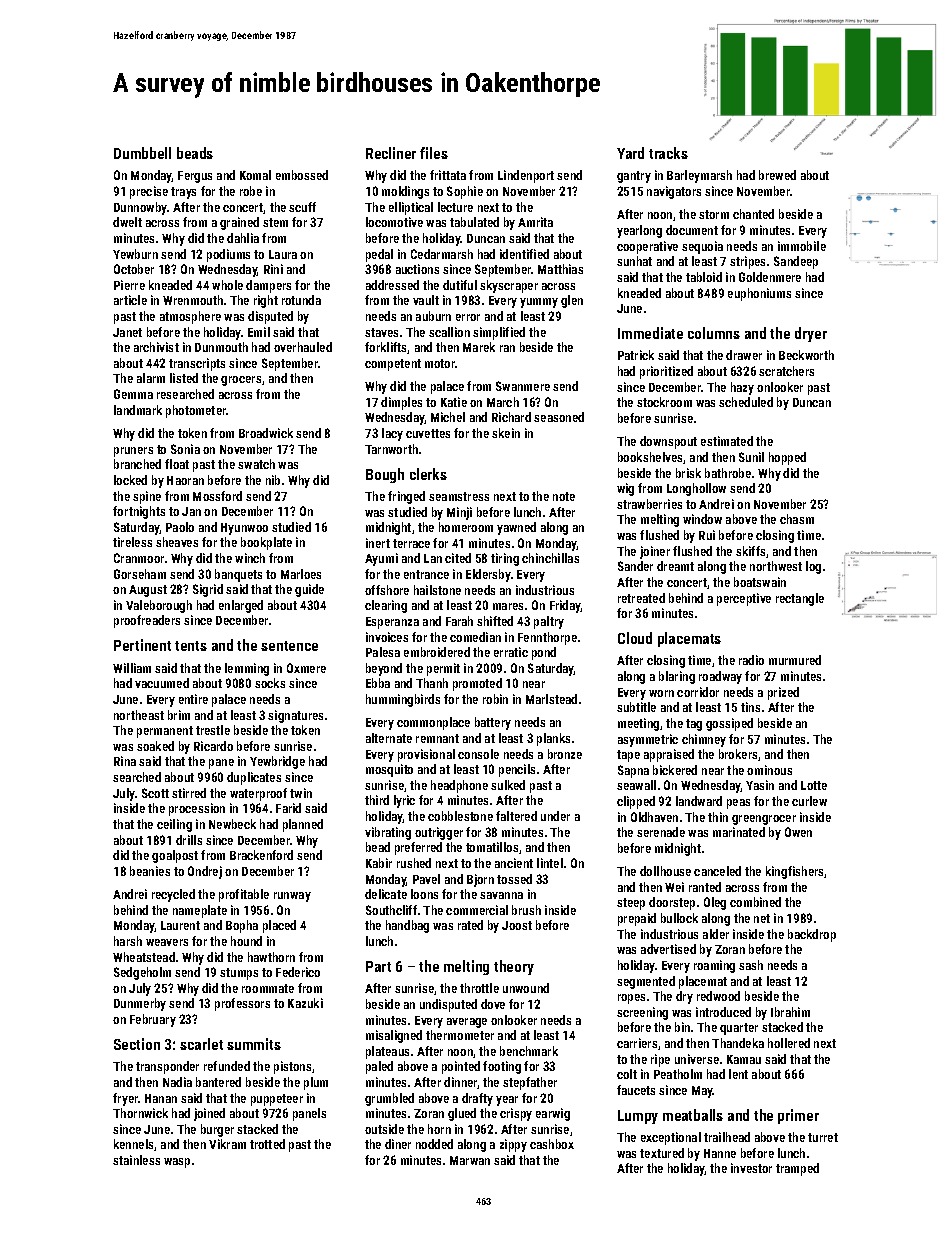 This document has width=952, height=1233. What do you see at coordinates (177, 1163) in the document?
I see `wasp` at bounding box center [177, 1163].
